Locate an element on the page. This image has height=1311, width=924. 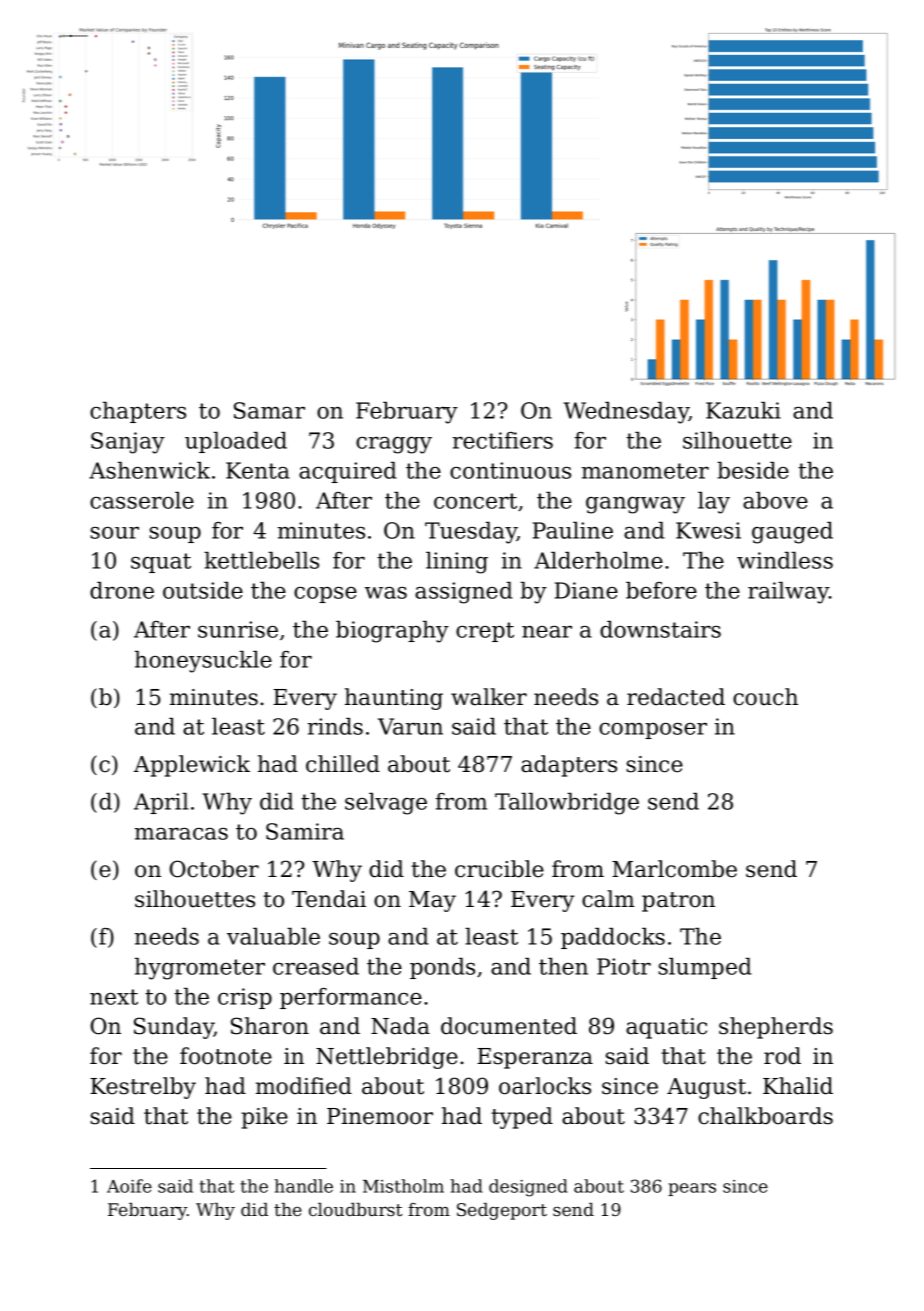
then is located at coordinates (563, 966).
